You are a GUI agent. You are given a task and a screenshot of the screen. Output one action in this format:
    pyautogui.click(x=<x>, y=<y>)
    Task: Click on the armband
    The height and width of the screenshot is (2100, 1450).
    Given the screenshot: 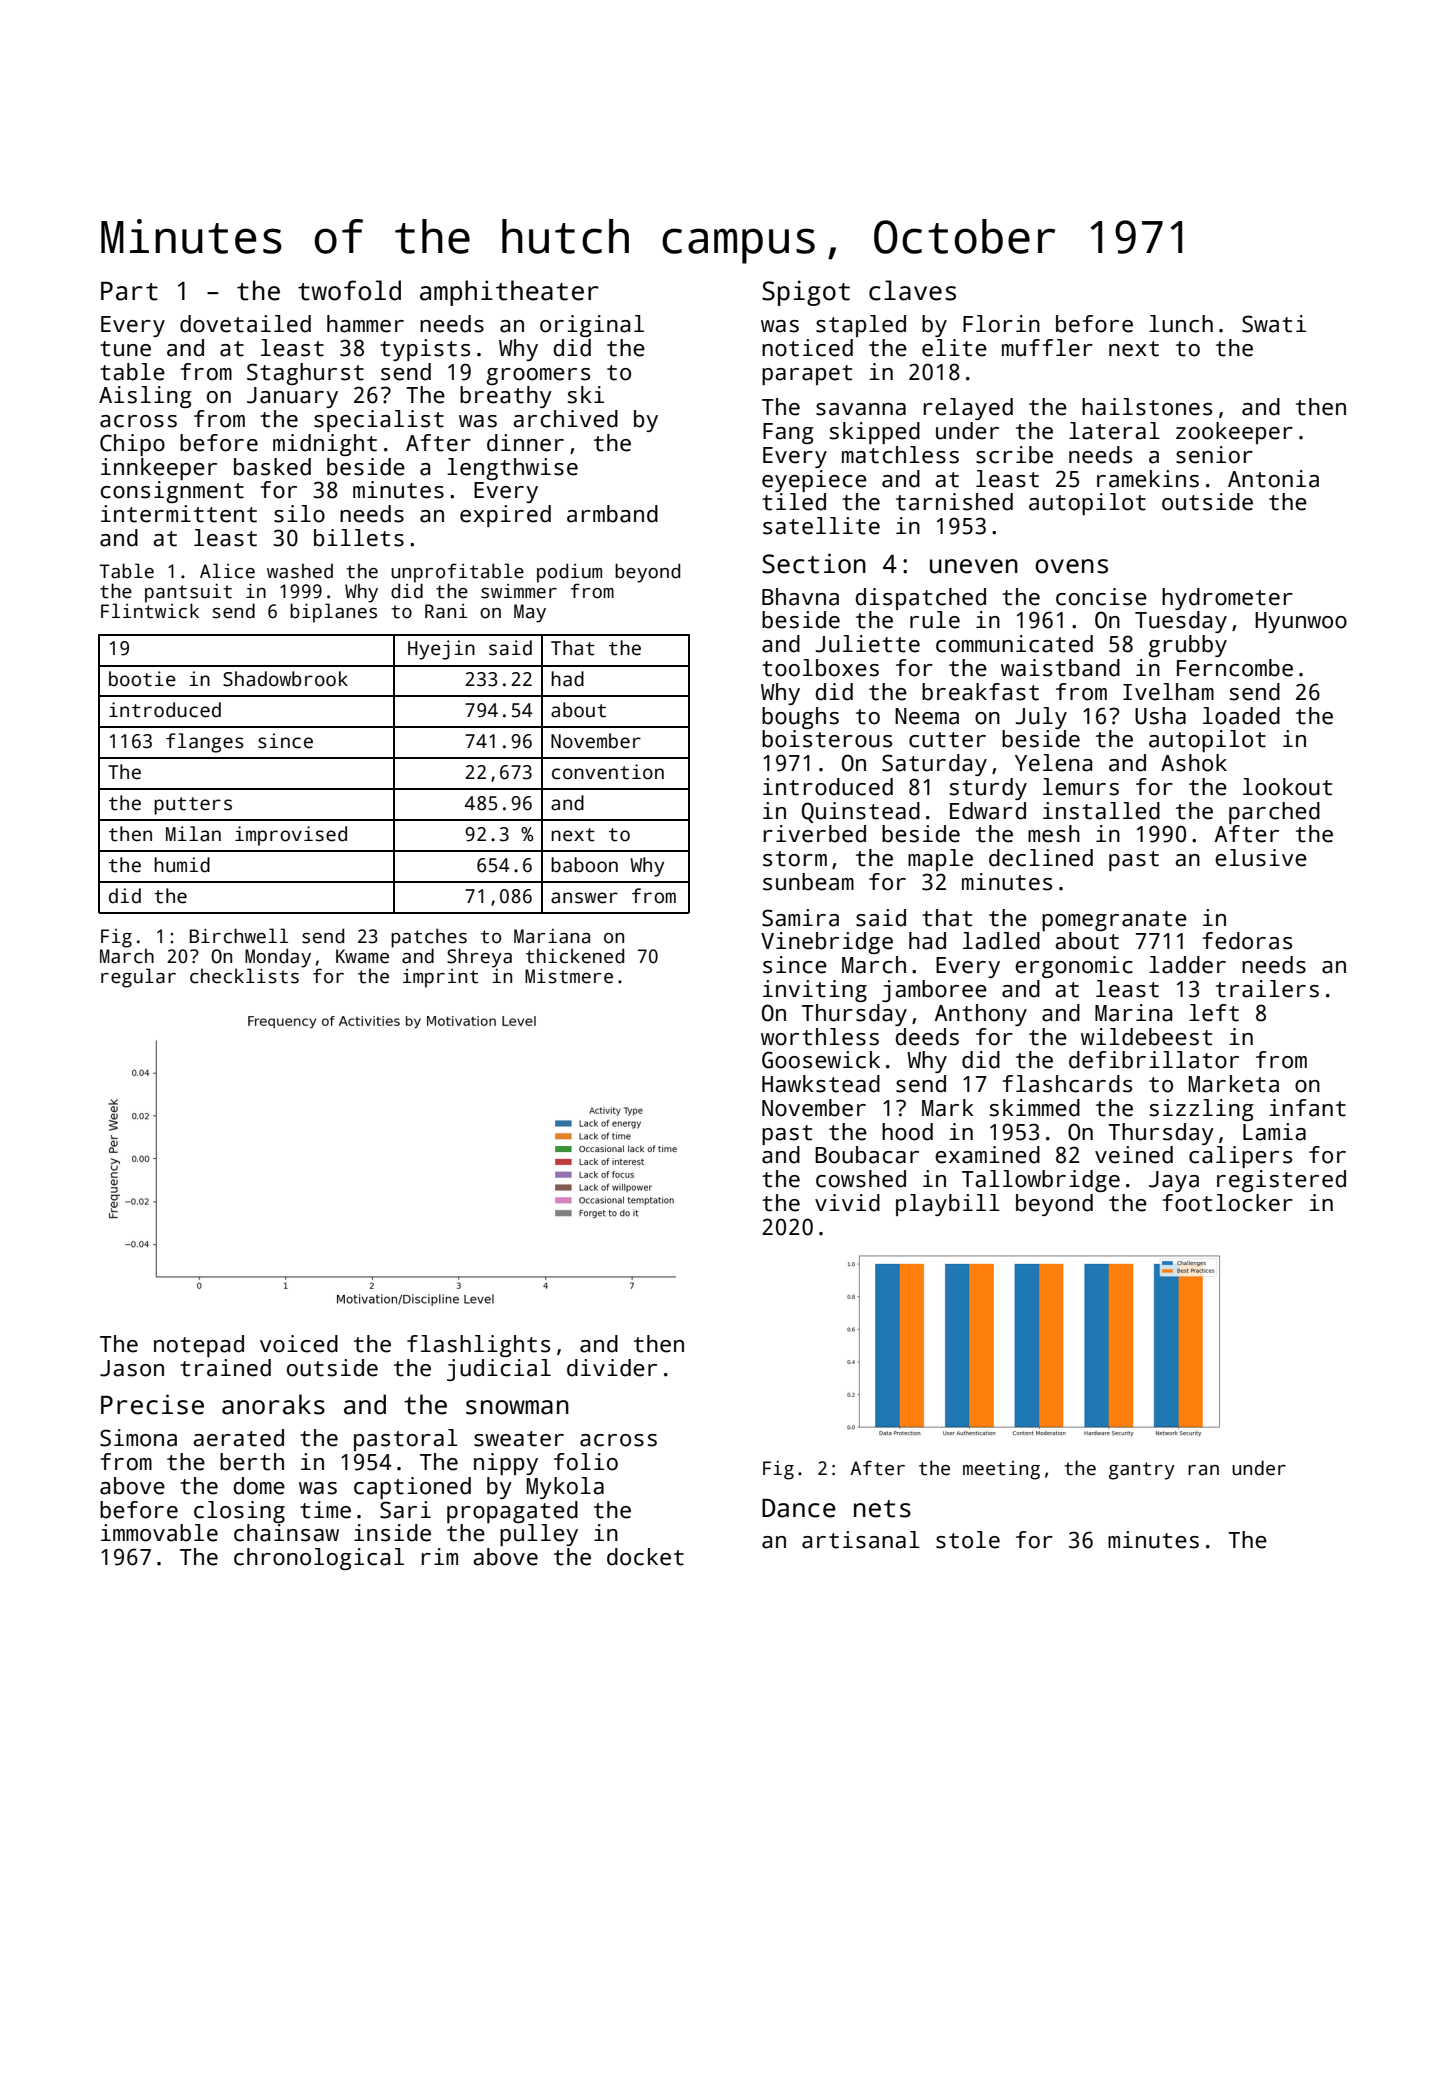 What is the action you would take?
    pyautogui.click(x=612, y=514)
